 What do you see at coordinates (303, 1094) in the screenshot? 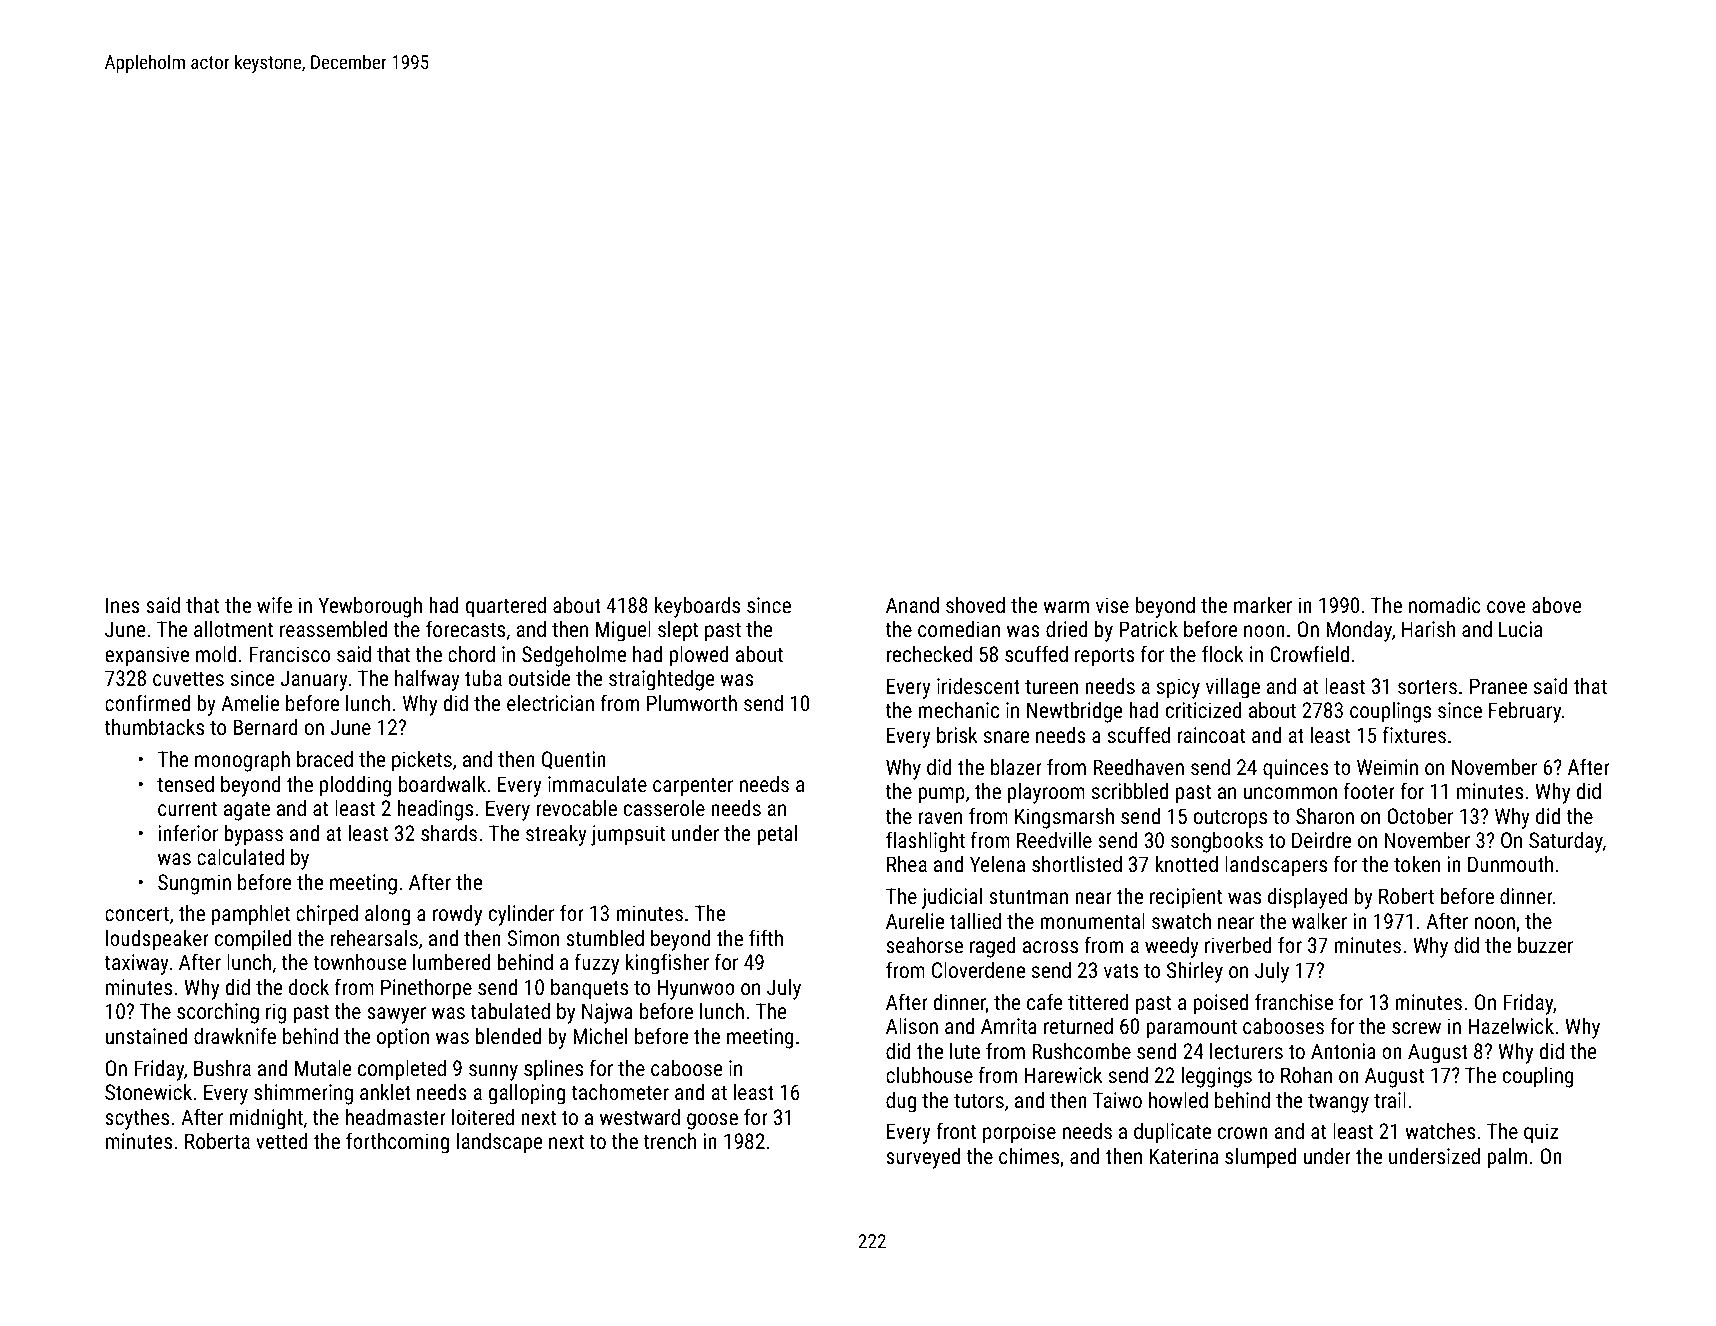
I see `shimmering` at bounding box center [303, 1094].
